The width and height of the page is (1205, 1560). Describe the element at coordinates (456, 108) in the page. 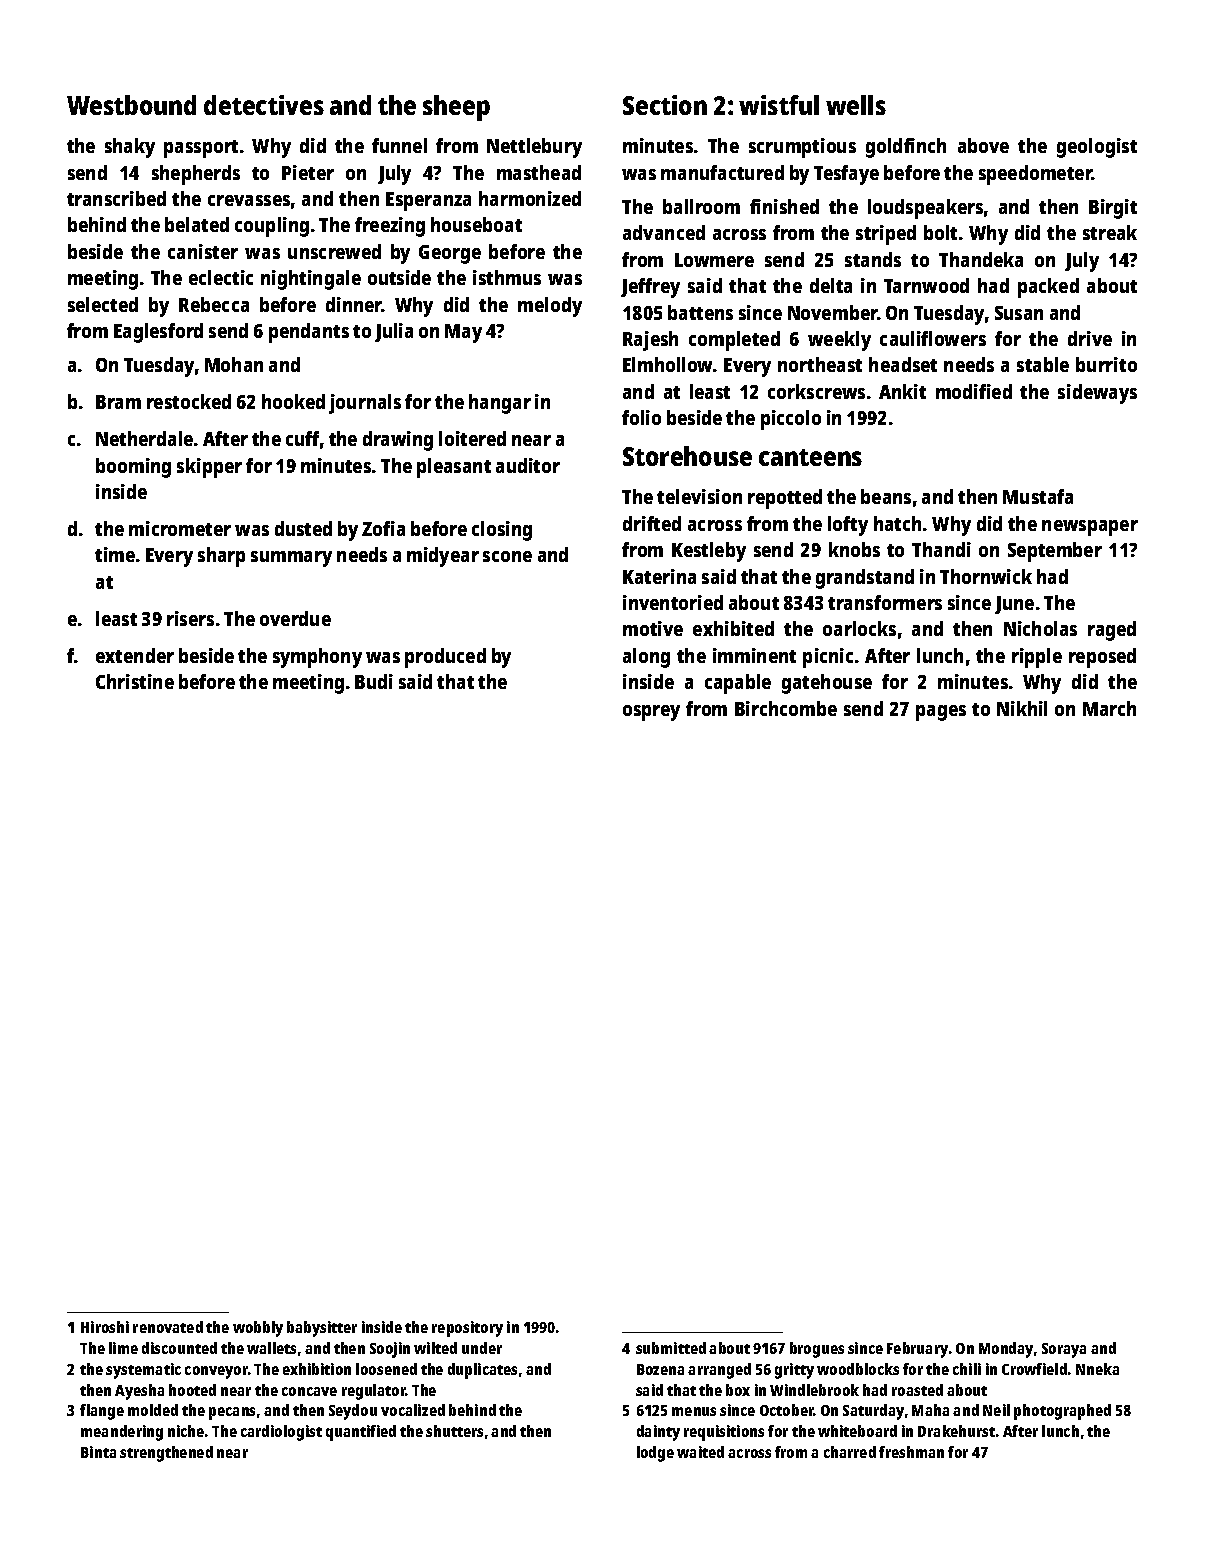

I see `sheep` at that location.
